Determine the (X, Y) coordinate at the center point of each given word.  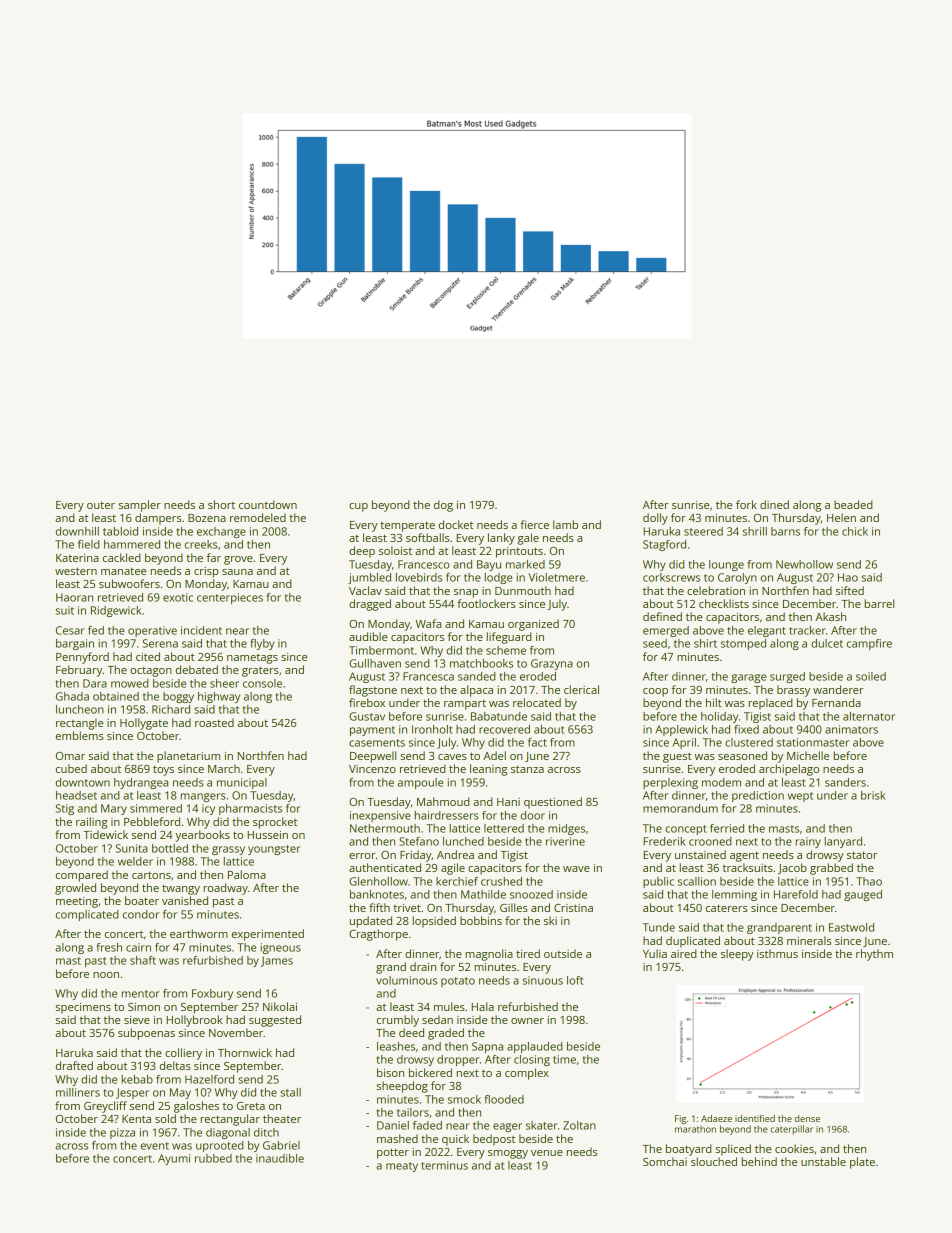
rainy (808, 842)
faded (427, 1125)
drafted (74, 1065)
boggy (178, 697)
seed (655, 643)
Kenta (136, 1119)
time (564, 1059)
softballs (428, 537)
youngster (274, 850)
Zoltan (579, 1125)
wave (576, 869)
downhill (77, 531)
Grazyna (552, 664)
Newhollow (804, 564)
